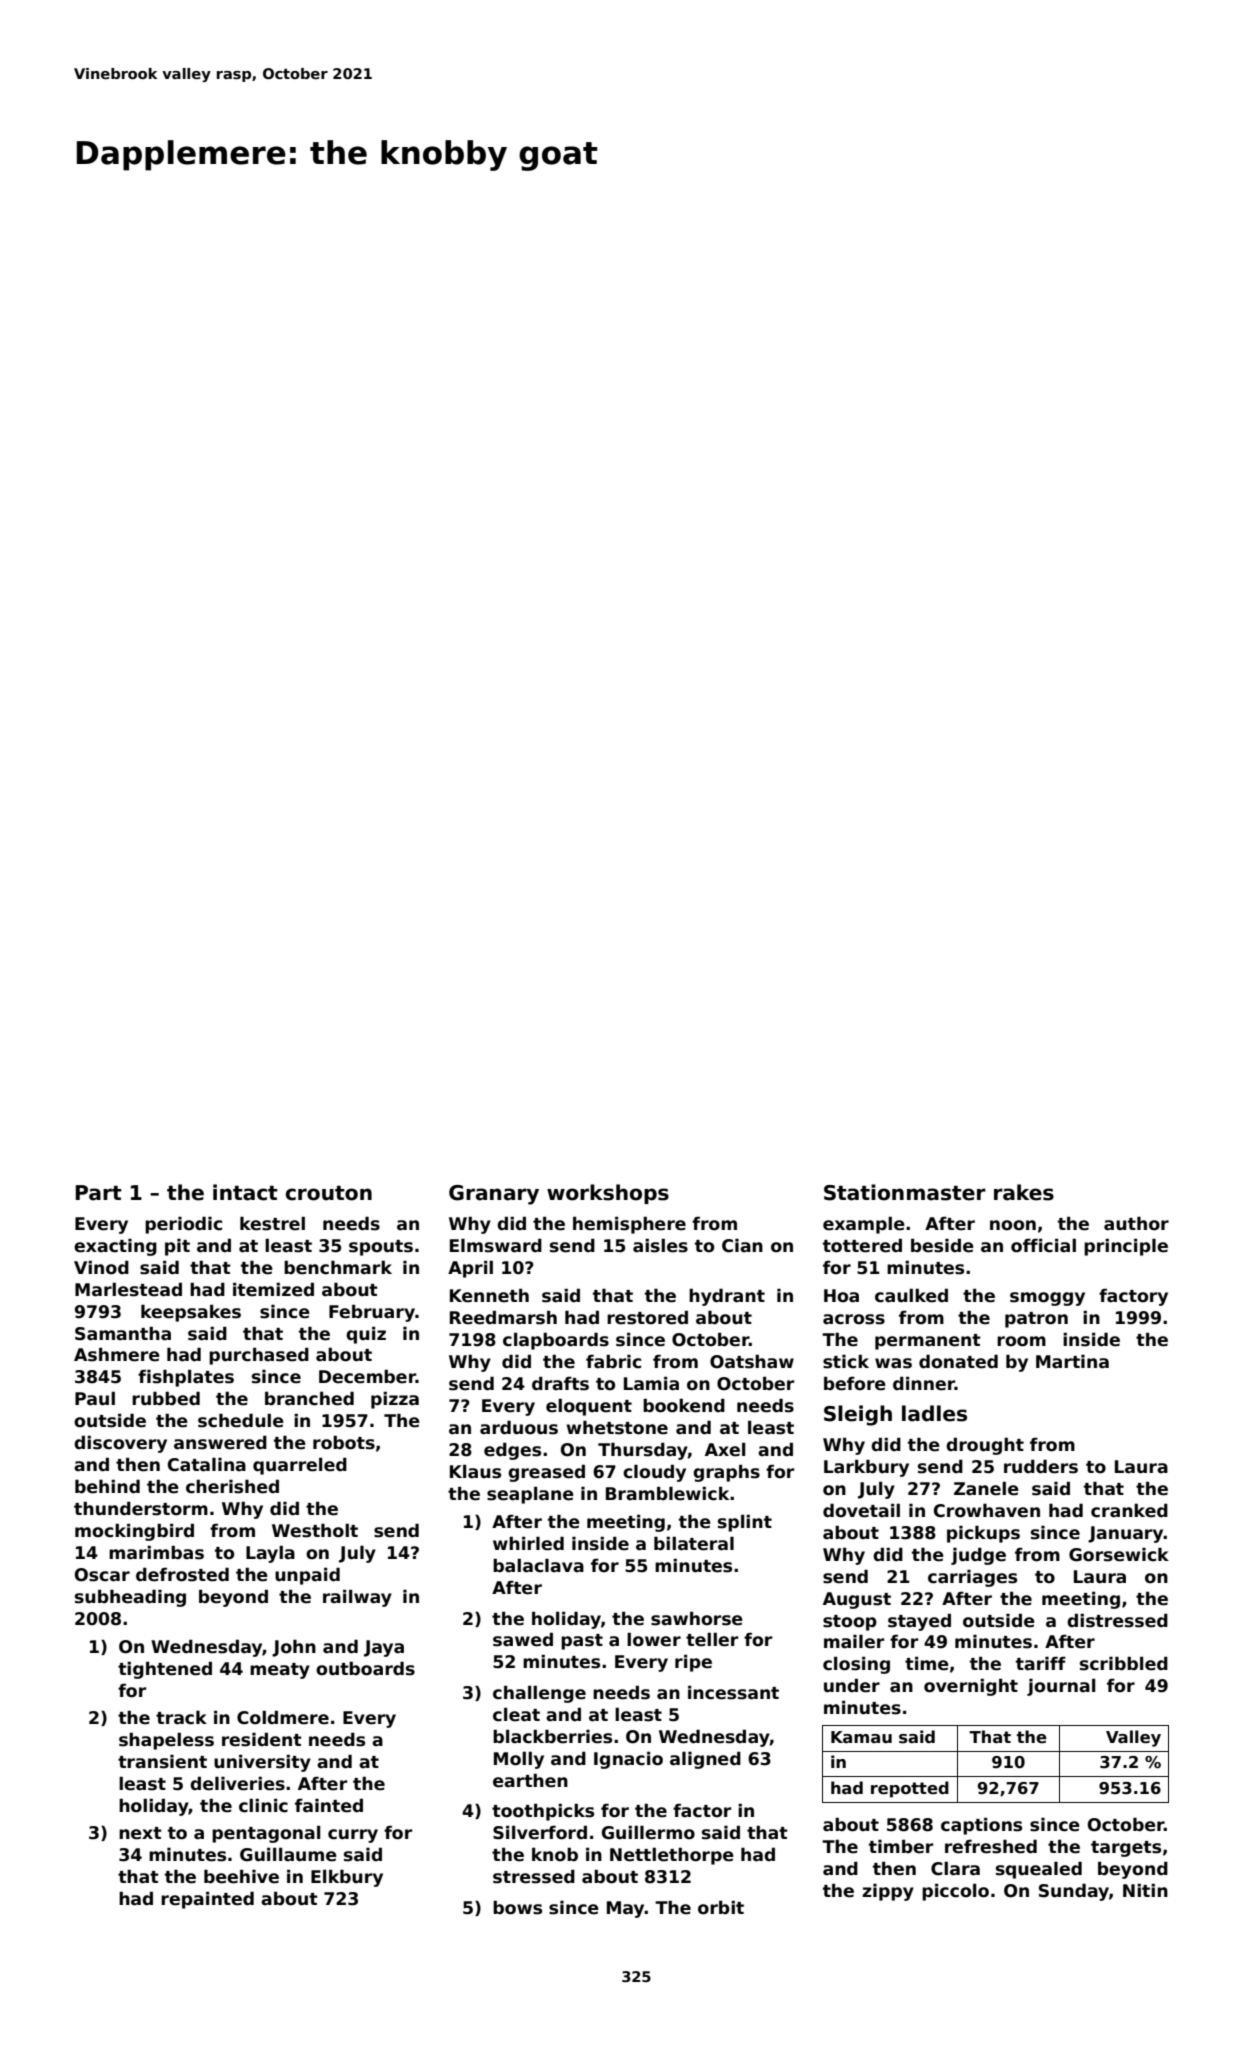 The height and width of the screenshot is (2047, 1243). I want to click on timber, so click(901, 1846).
